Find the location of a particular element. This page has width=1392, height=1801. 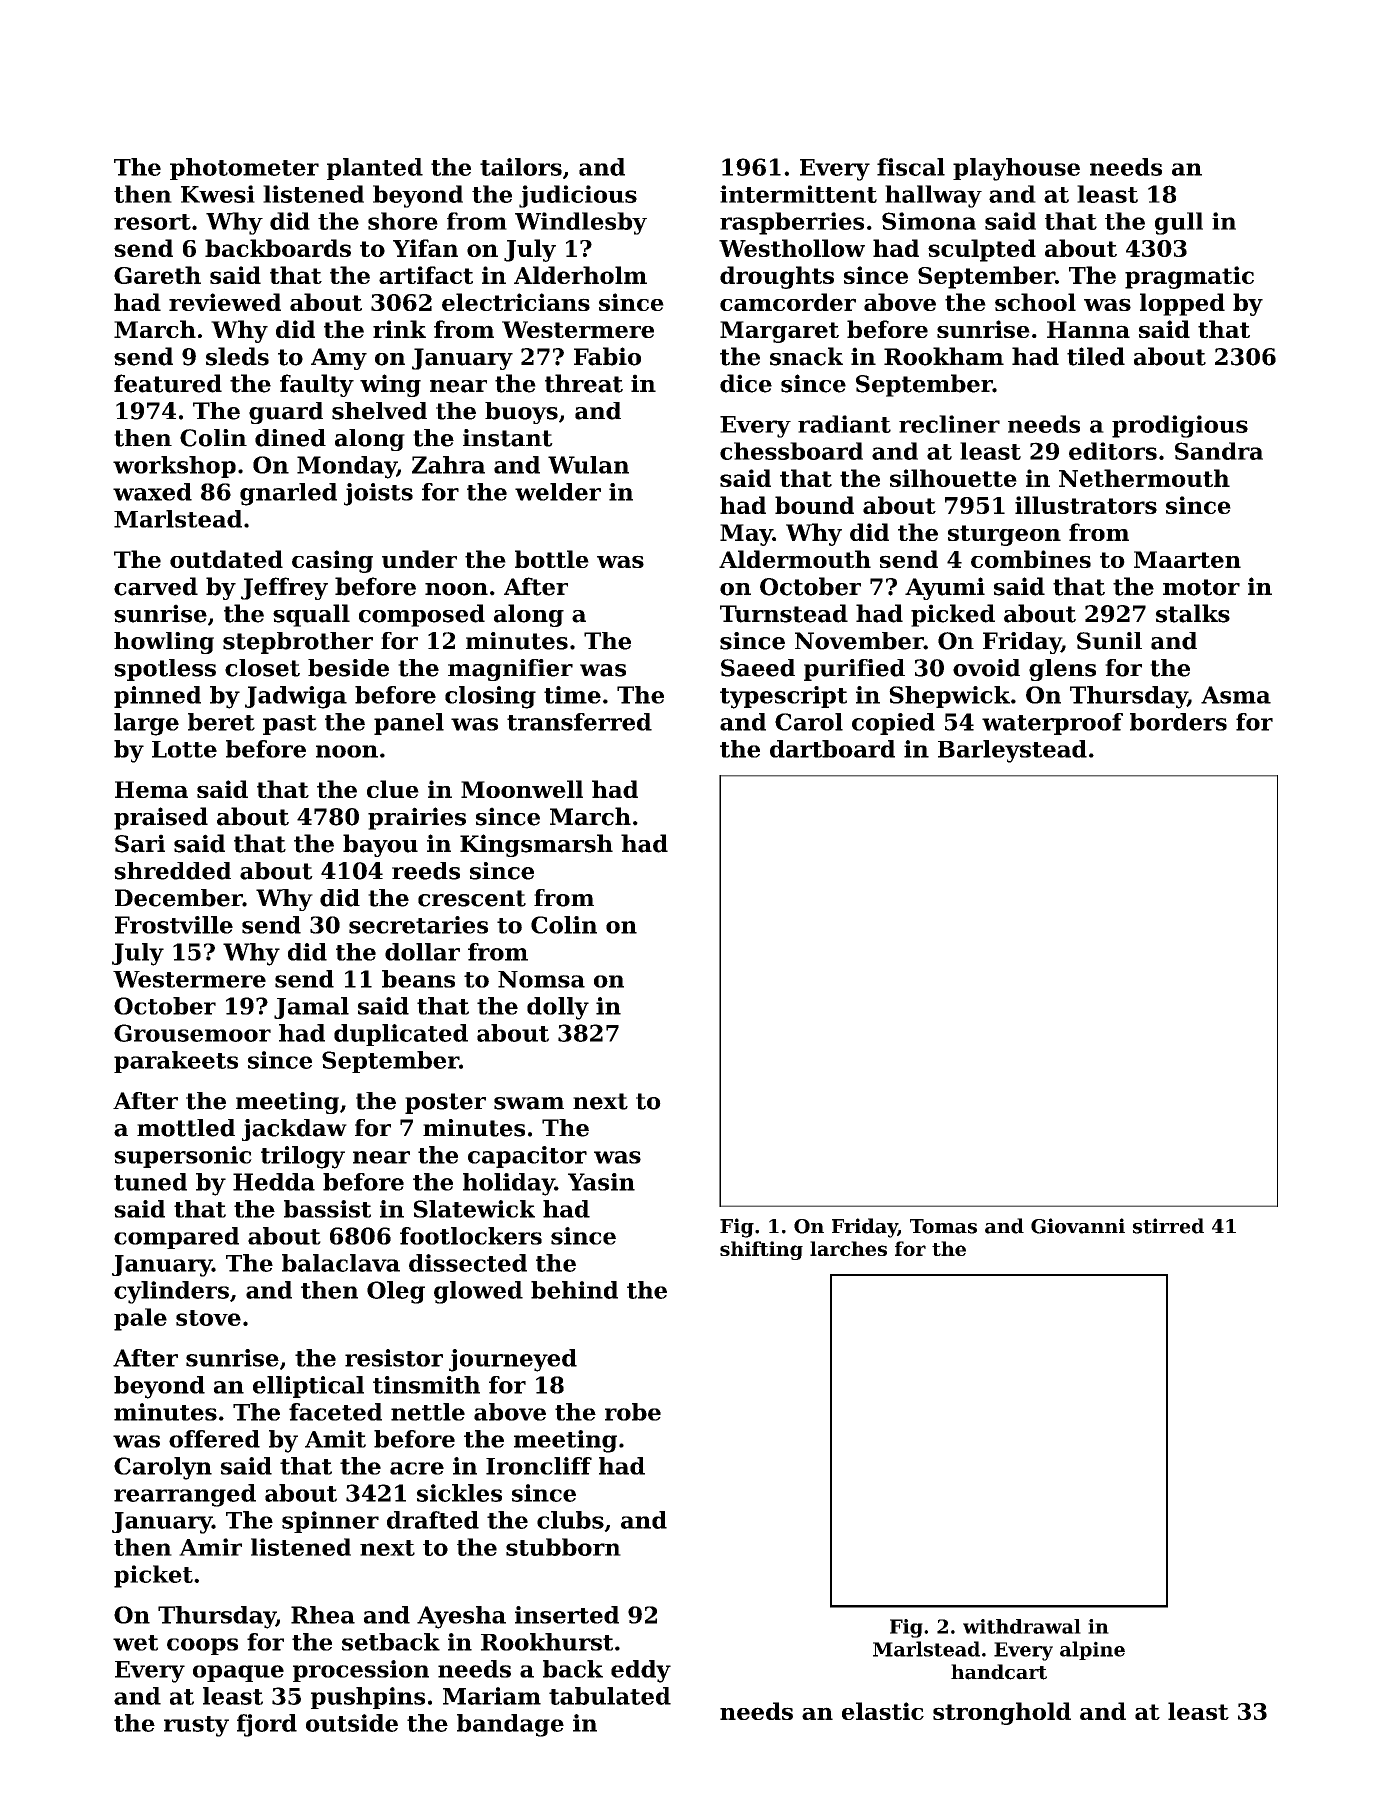

tailors is located at coordinates (521, 167).
